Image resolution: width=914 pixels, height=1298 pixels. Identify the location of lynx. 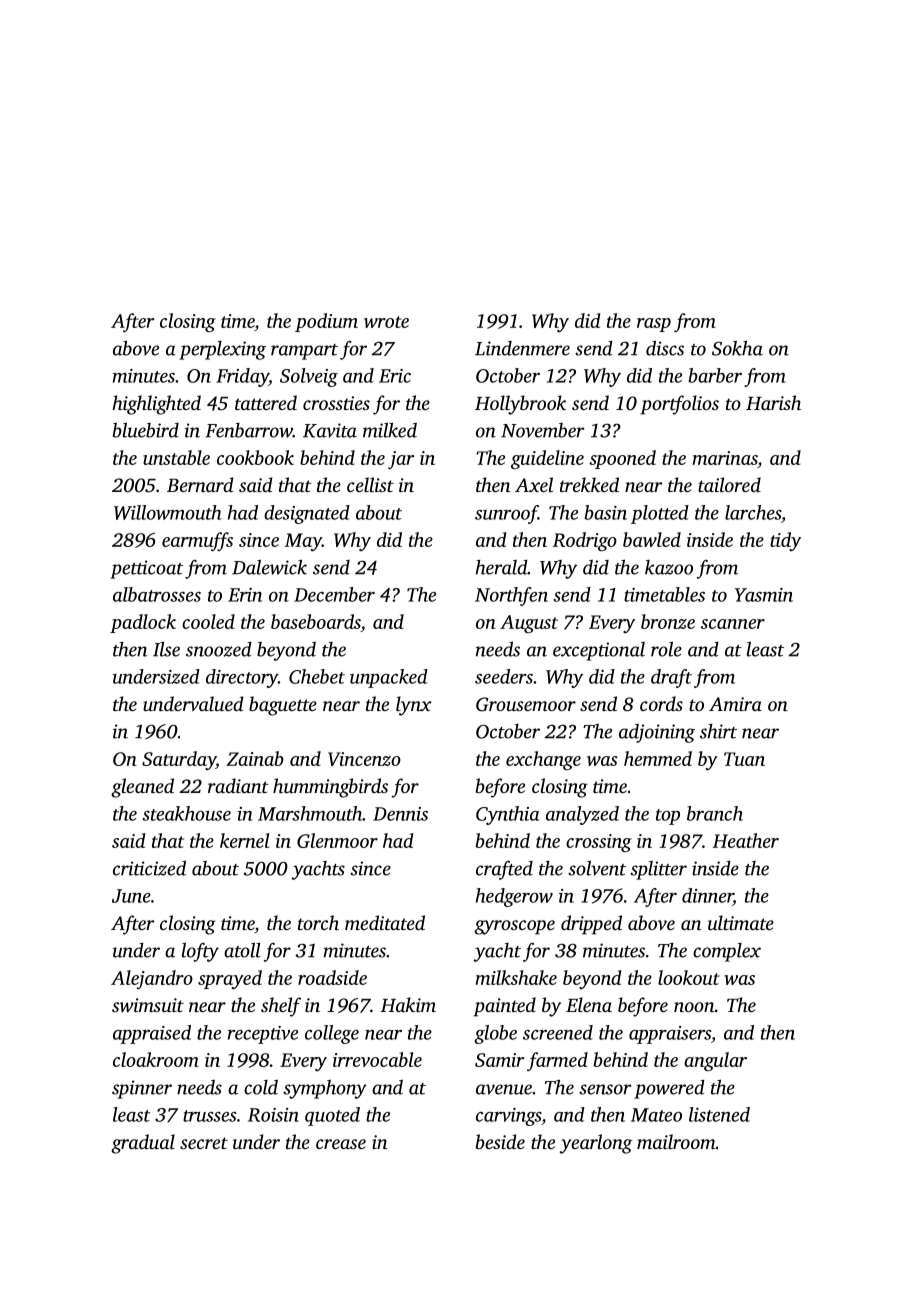
(414, 706).
